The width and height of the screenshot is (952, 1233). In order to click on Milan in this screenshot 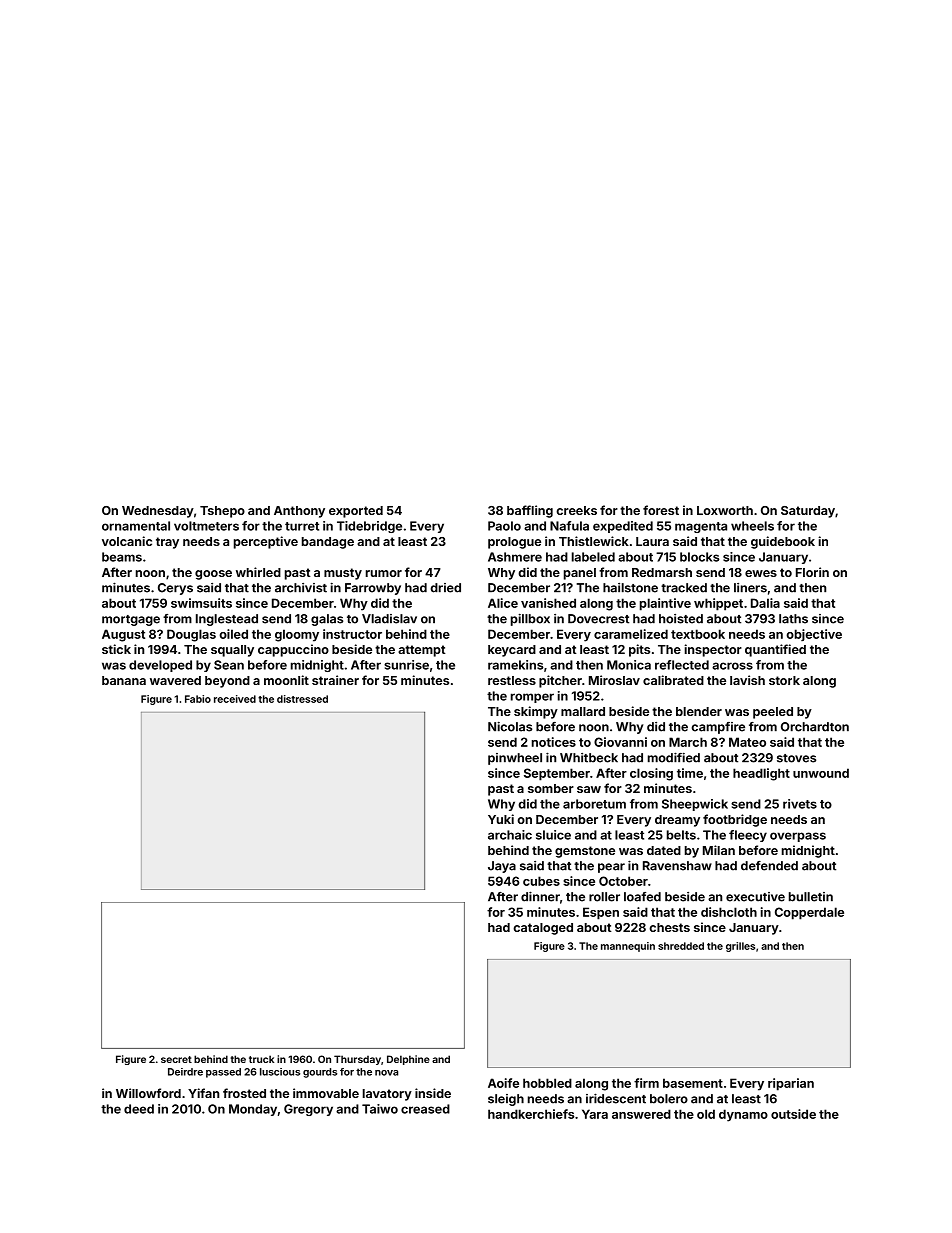, I will do `click(719, 850)`.
